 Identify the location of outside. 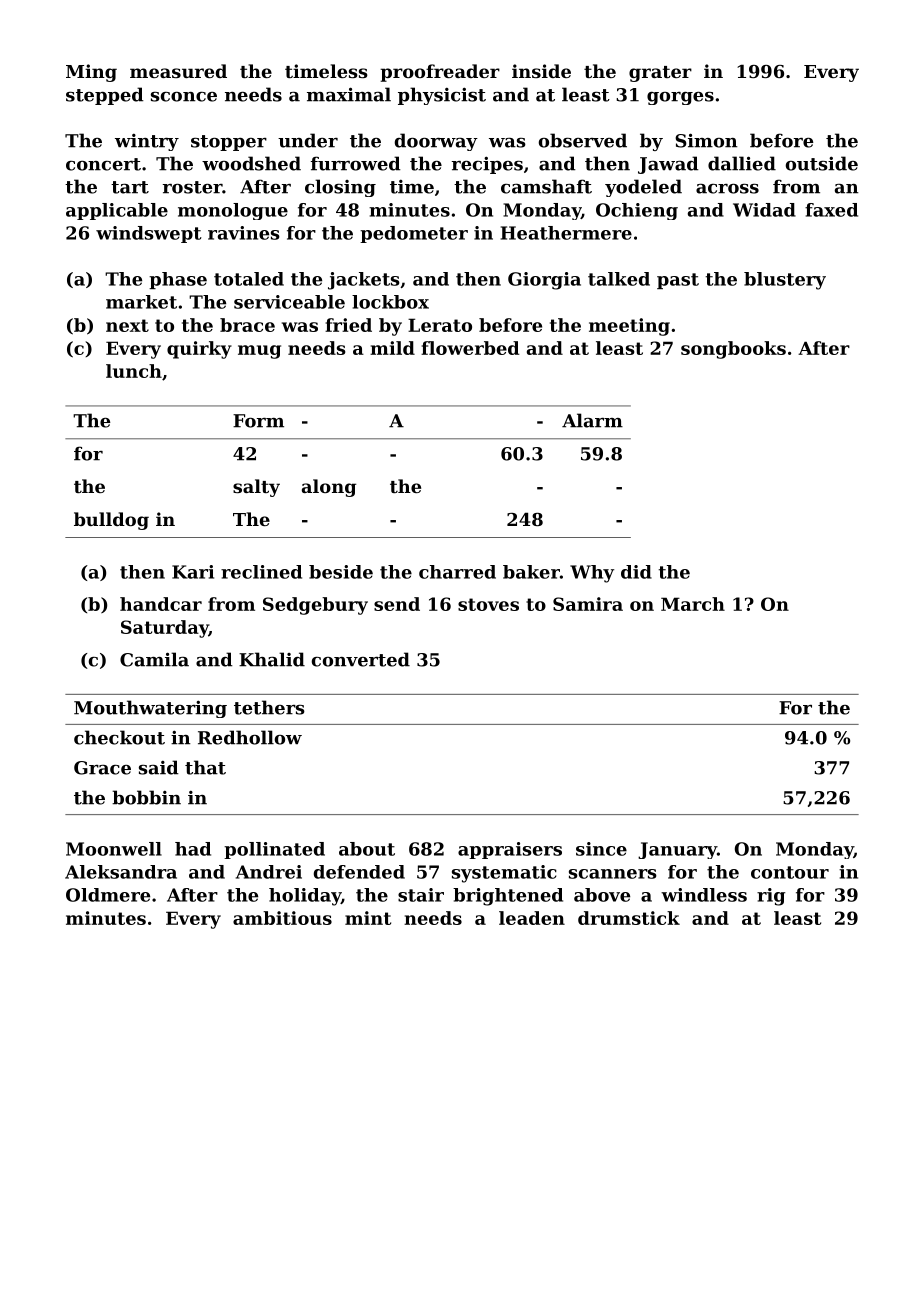
(822, 163).
